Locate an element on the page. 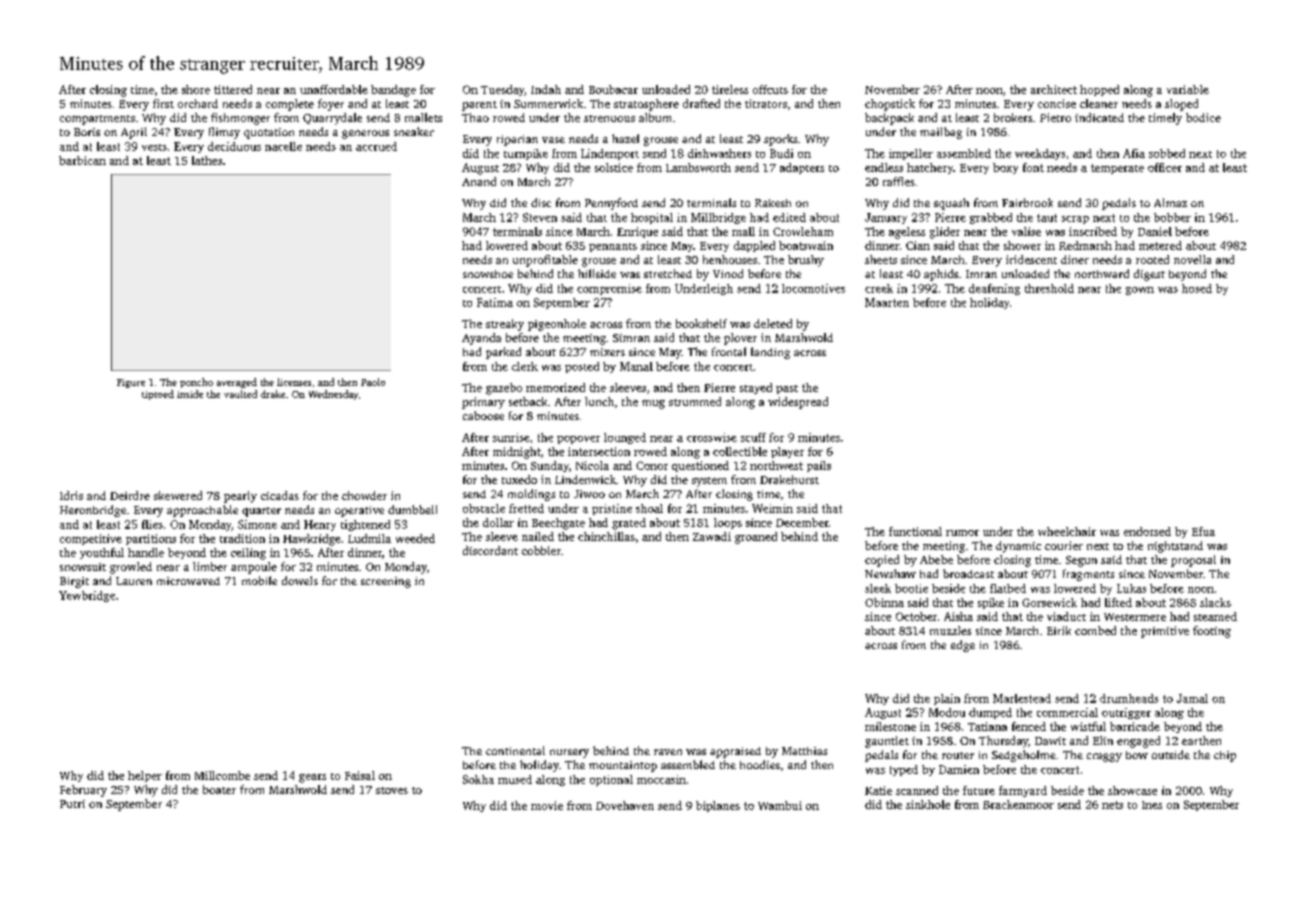  mobile is located at coordinates (259, 580).
